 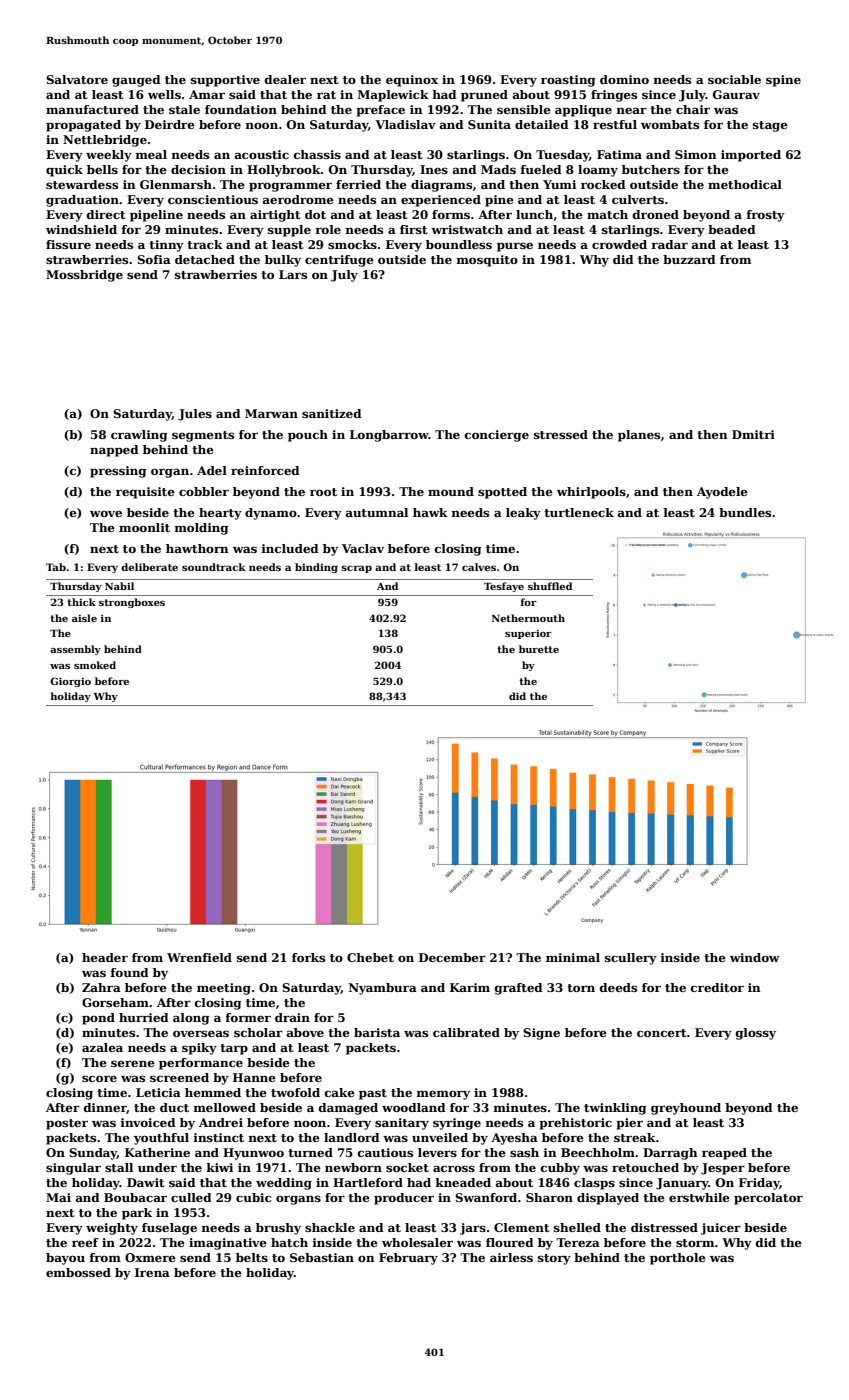 I want to click on header, so click(x=105, y=957).
